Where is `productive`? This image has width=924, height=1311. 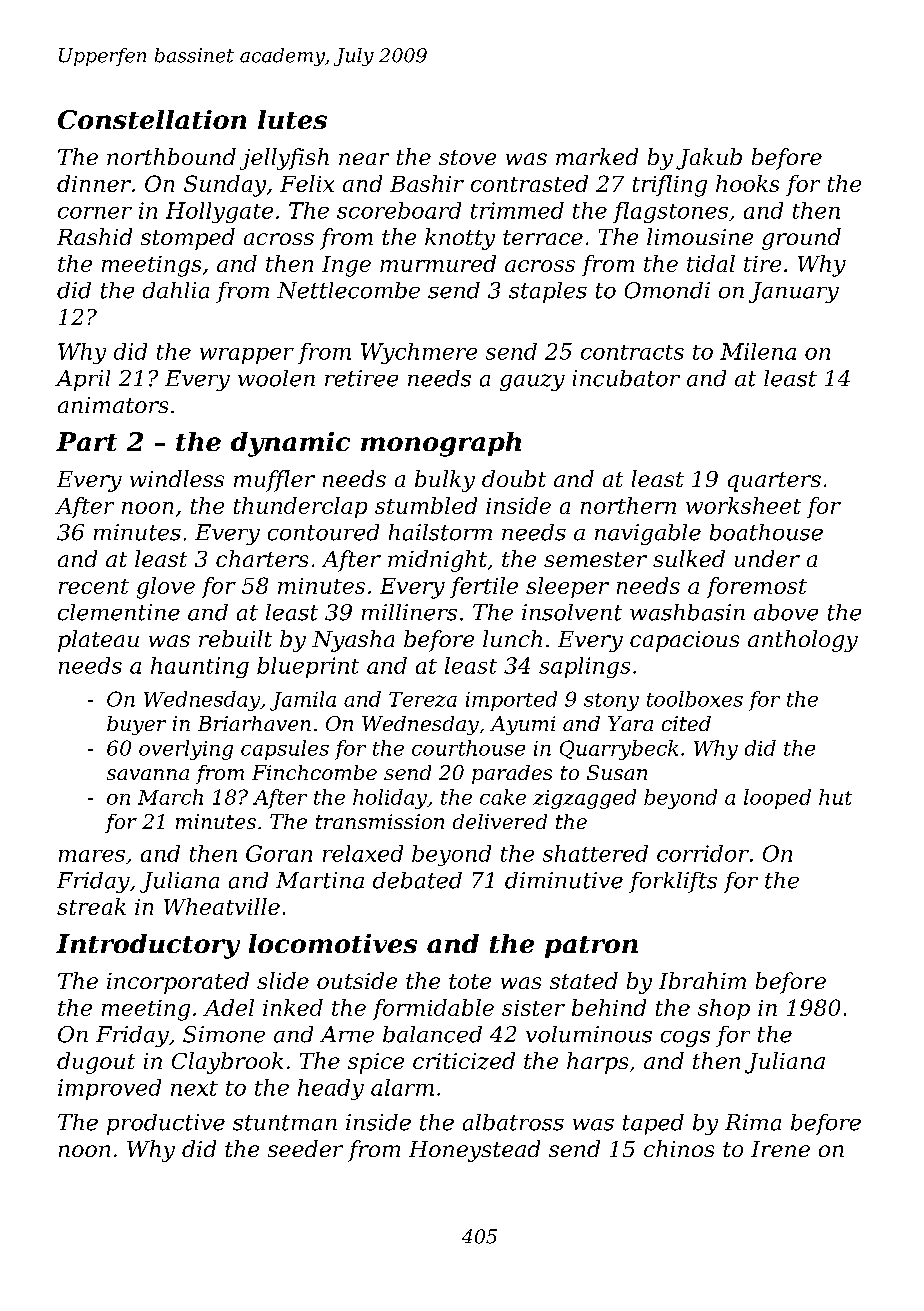 productive is located at coordinates (166, 1124).
